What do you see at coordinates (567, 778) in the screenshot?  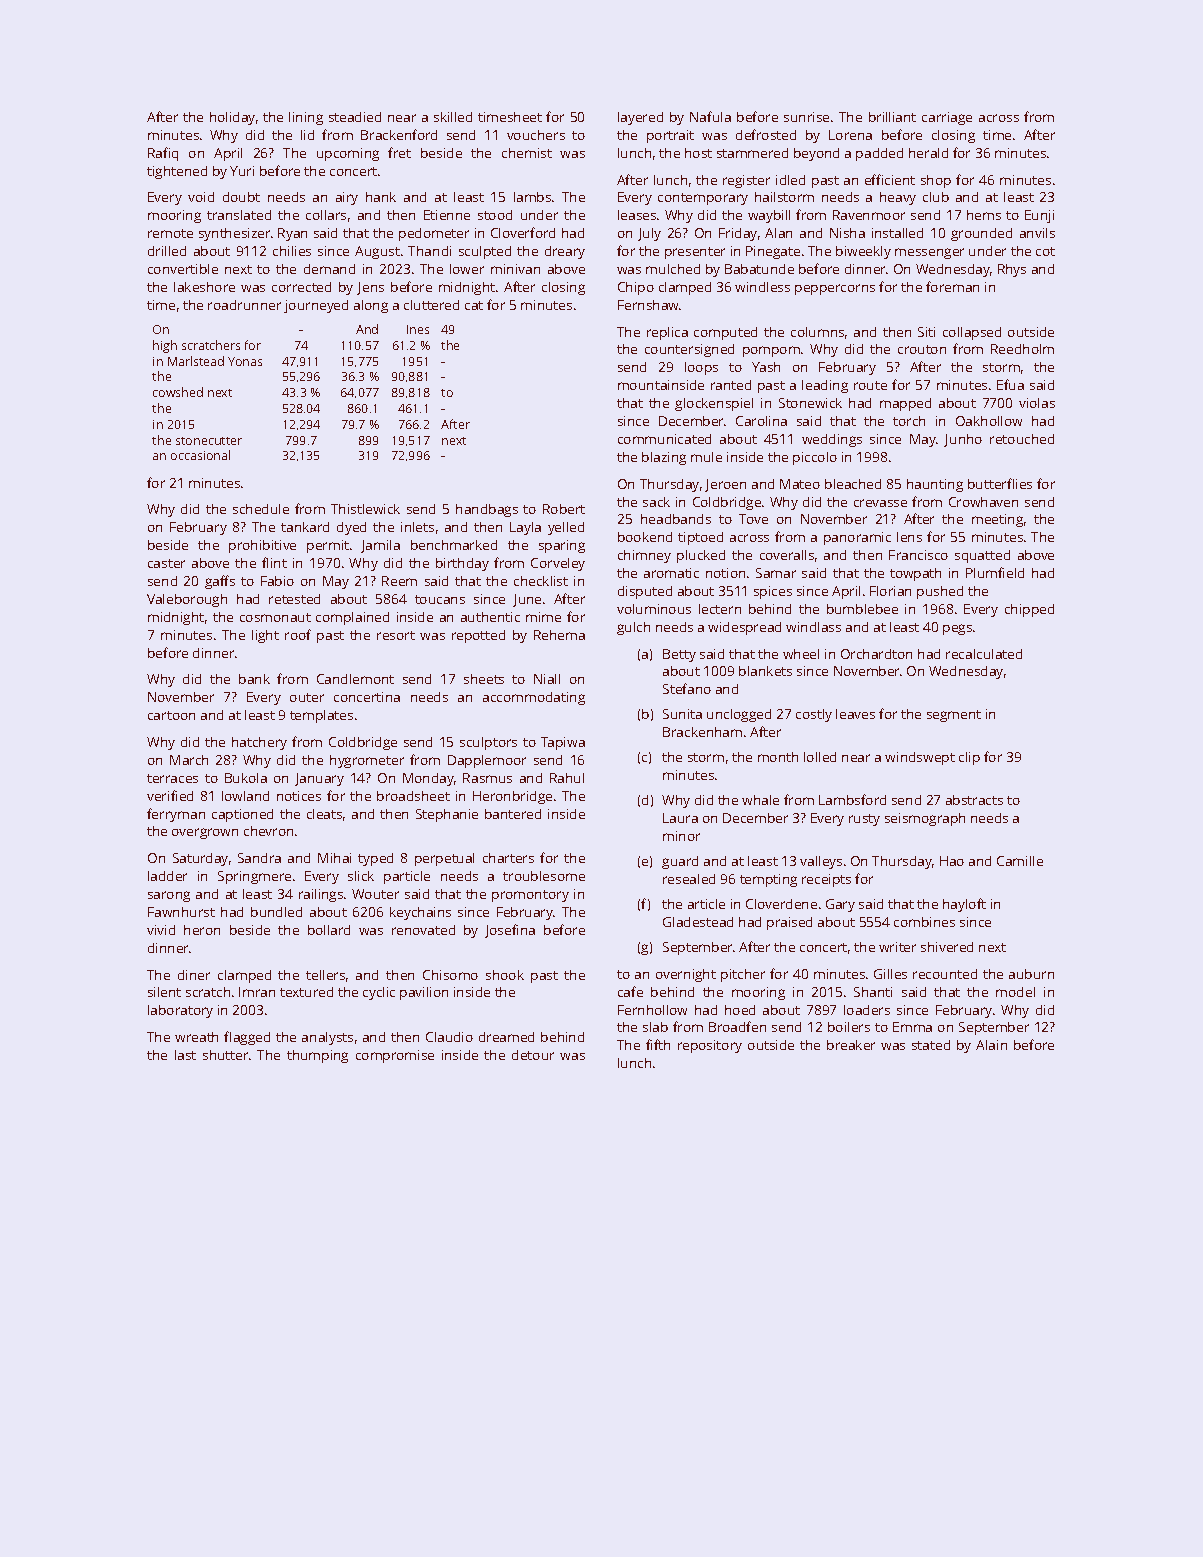 I see `Rahul` at bounding box center [567, 778].
